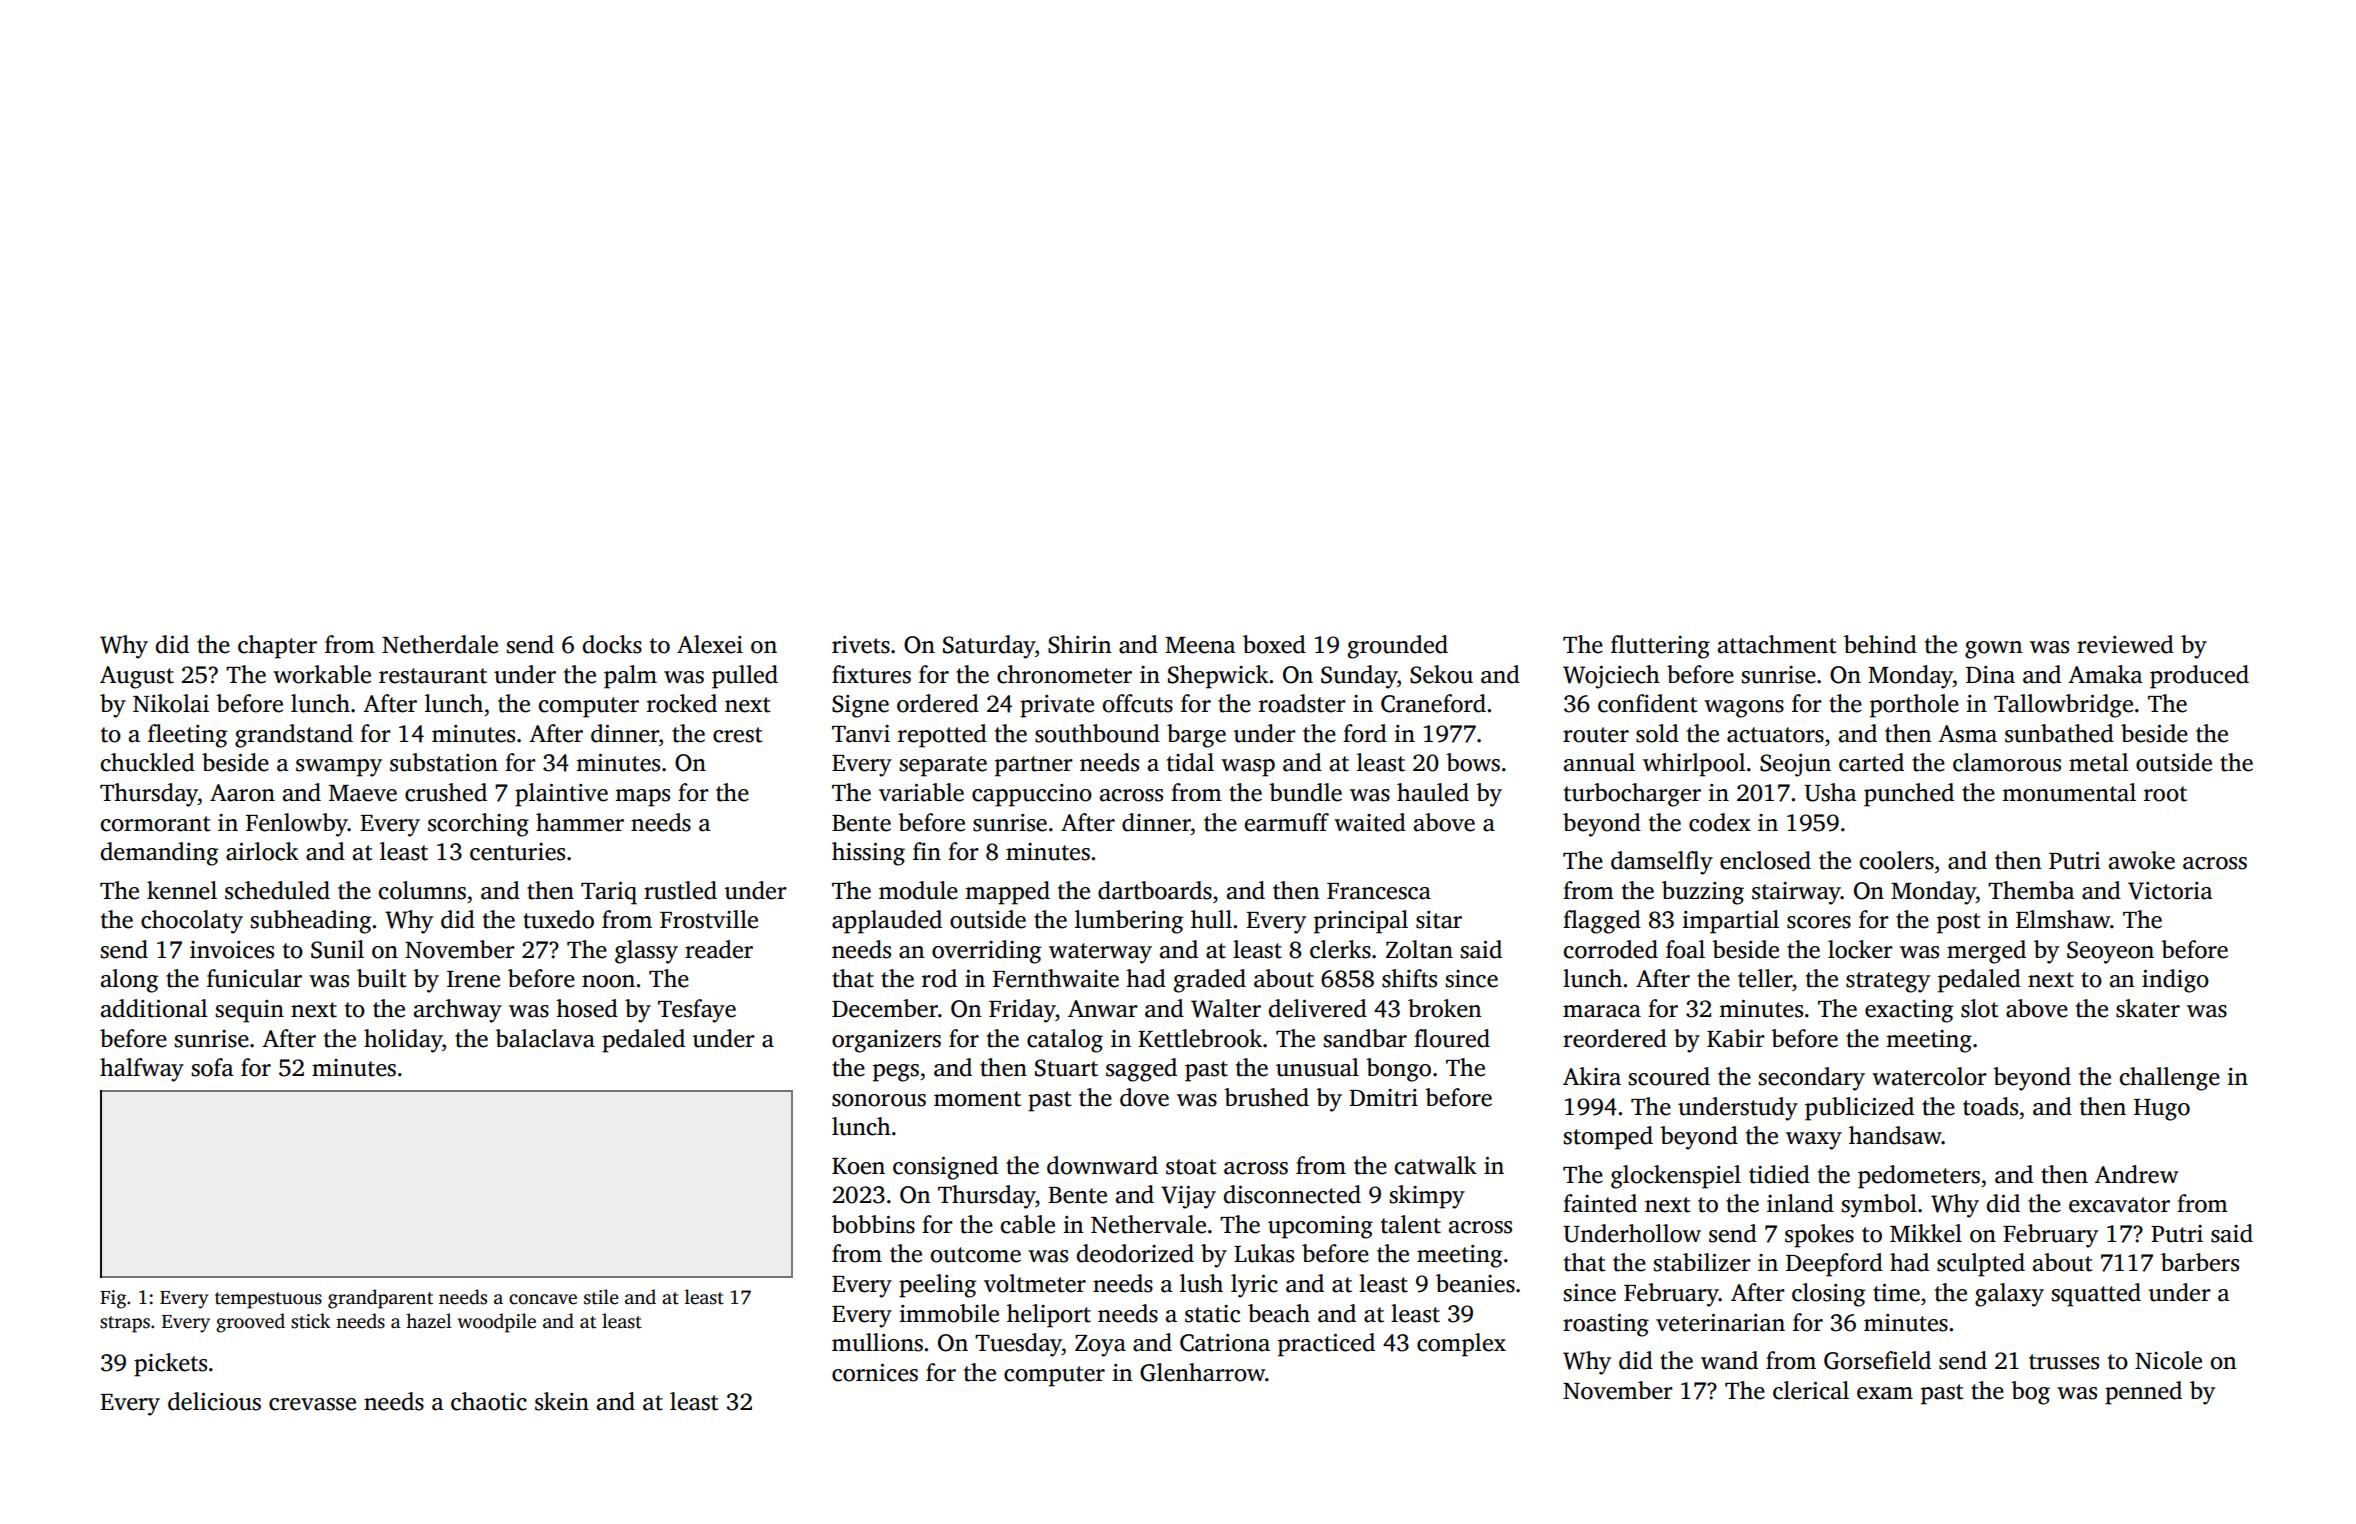  Describe the element at coordinates (156, 824) in the screenshot. I see `cormorant` at that location.
